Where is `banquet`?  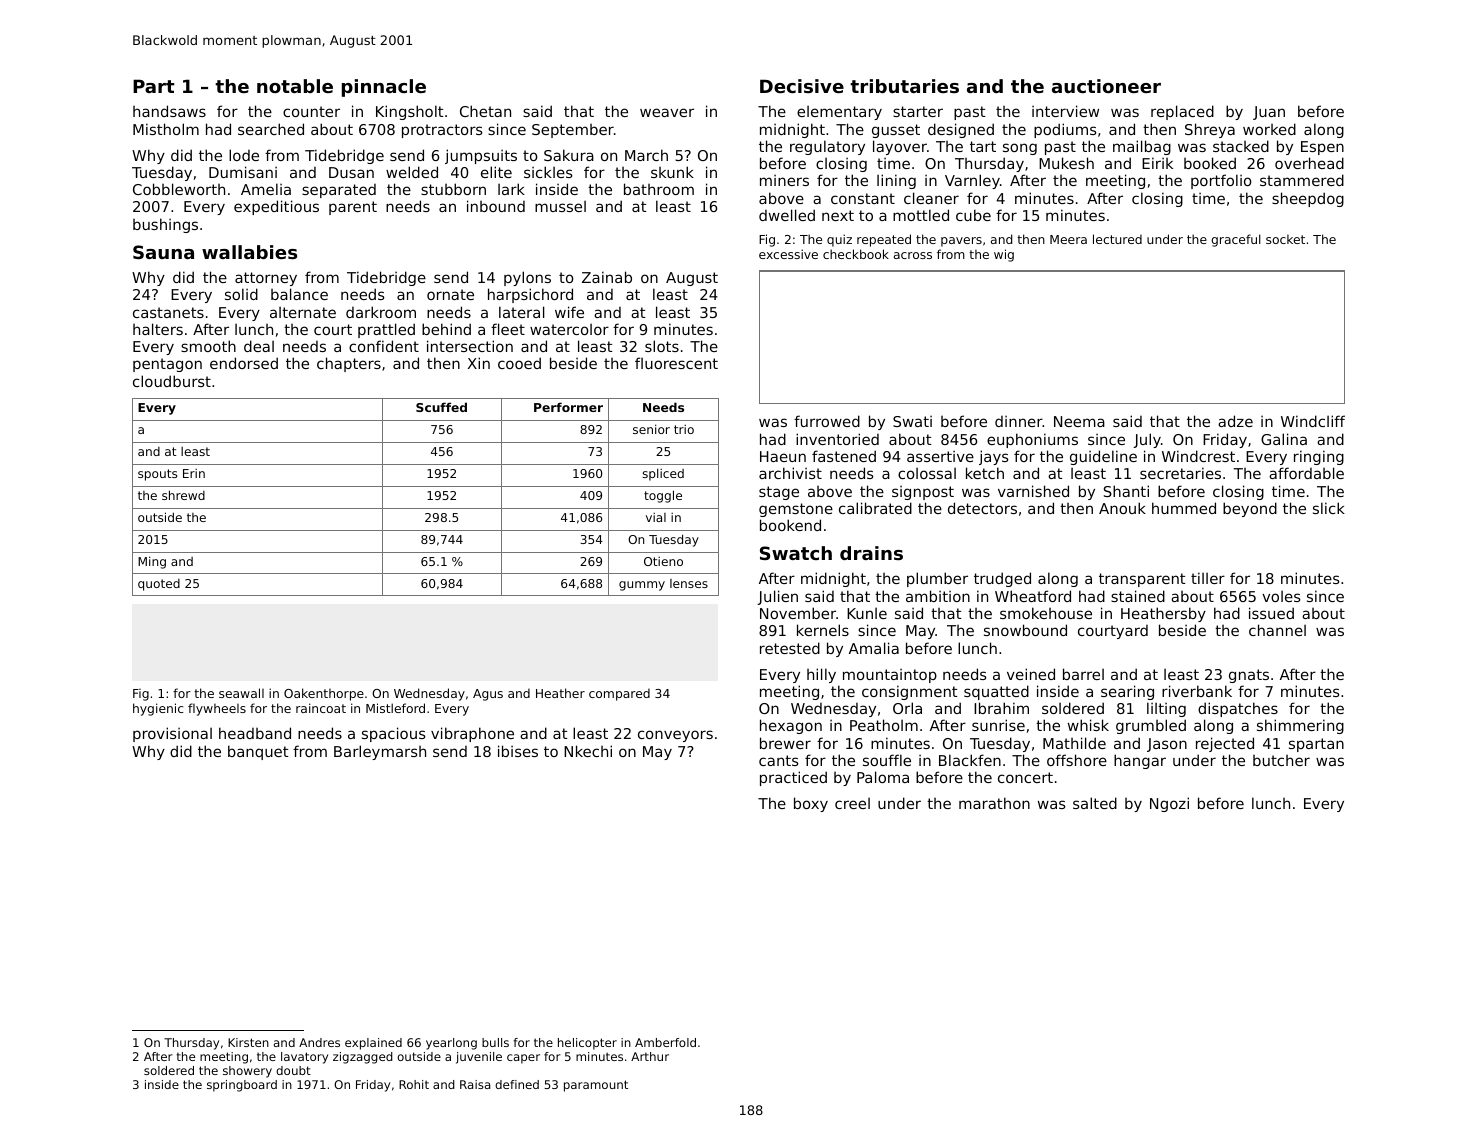
banquet is located at coordinates (258, 752).
